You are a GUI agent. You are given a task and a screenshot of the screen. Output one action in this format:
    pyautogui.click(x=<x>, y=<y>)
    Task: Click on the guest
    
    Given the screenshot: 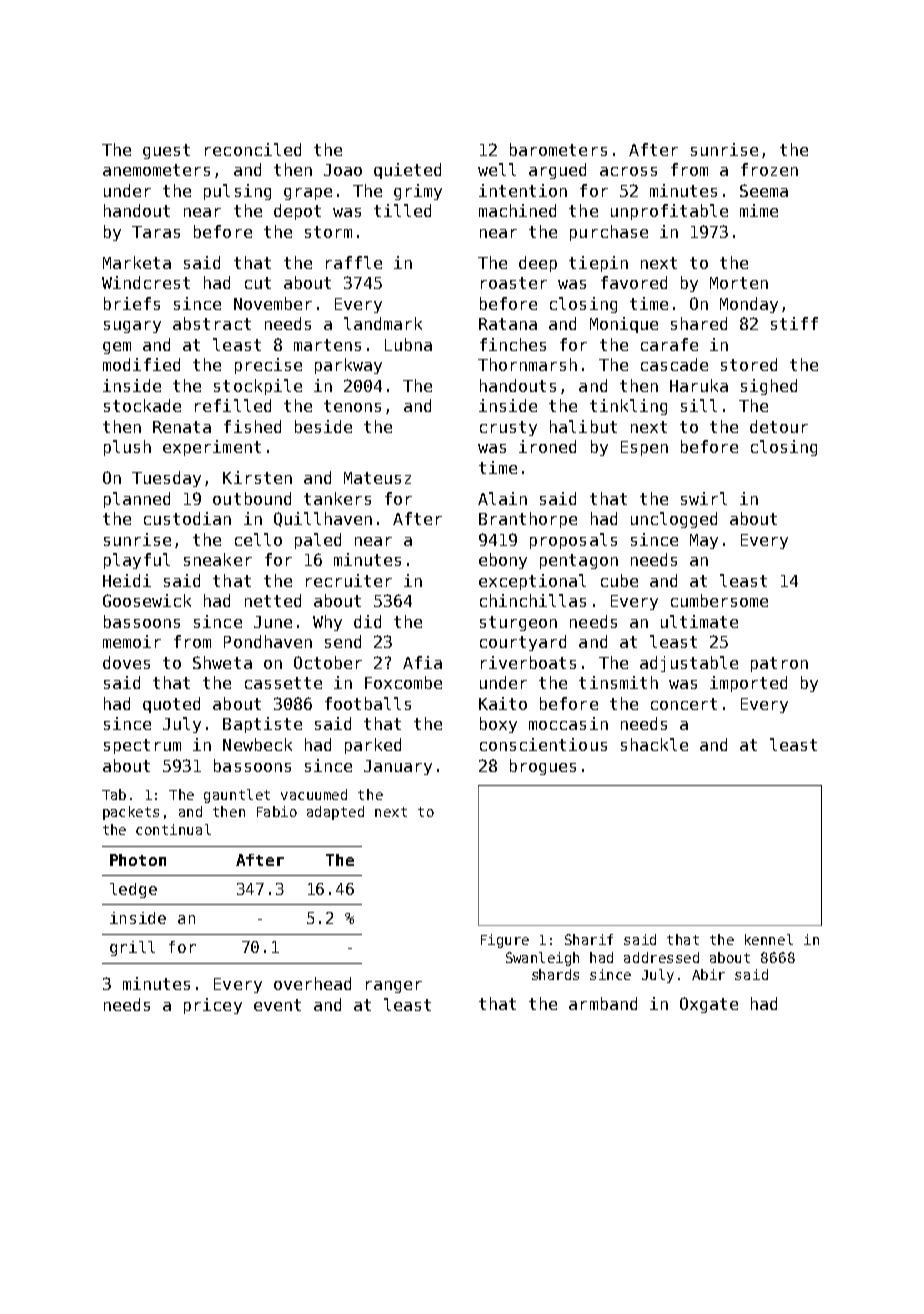 What is the action you would take?
    pyautogui.click(x=166, y=151)
